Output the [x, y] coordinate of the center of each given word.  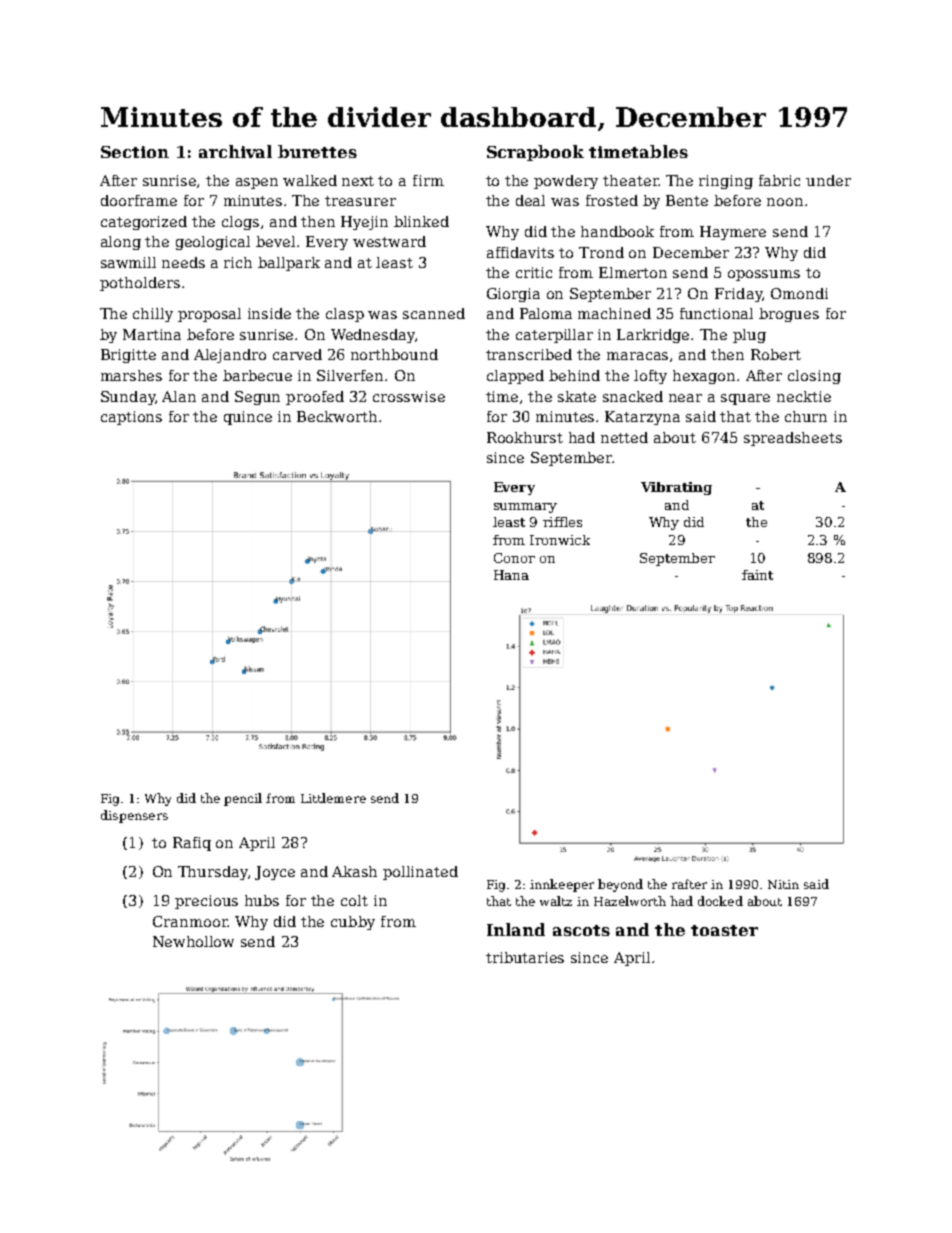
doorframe [139, 200]
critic [534, 272]
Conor [514, 558]
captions [131, 418]
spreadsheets [793, 439]
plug [749, 336]
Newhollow [193, 941]
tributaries [525, 957]
